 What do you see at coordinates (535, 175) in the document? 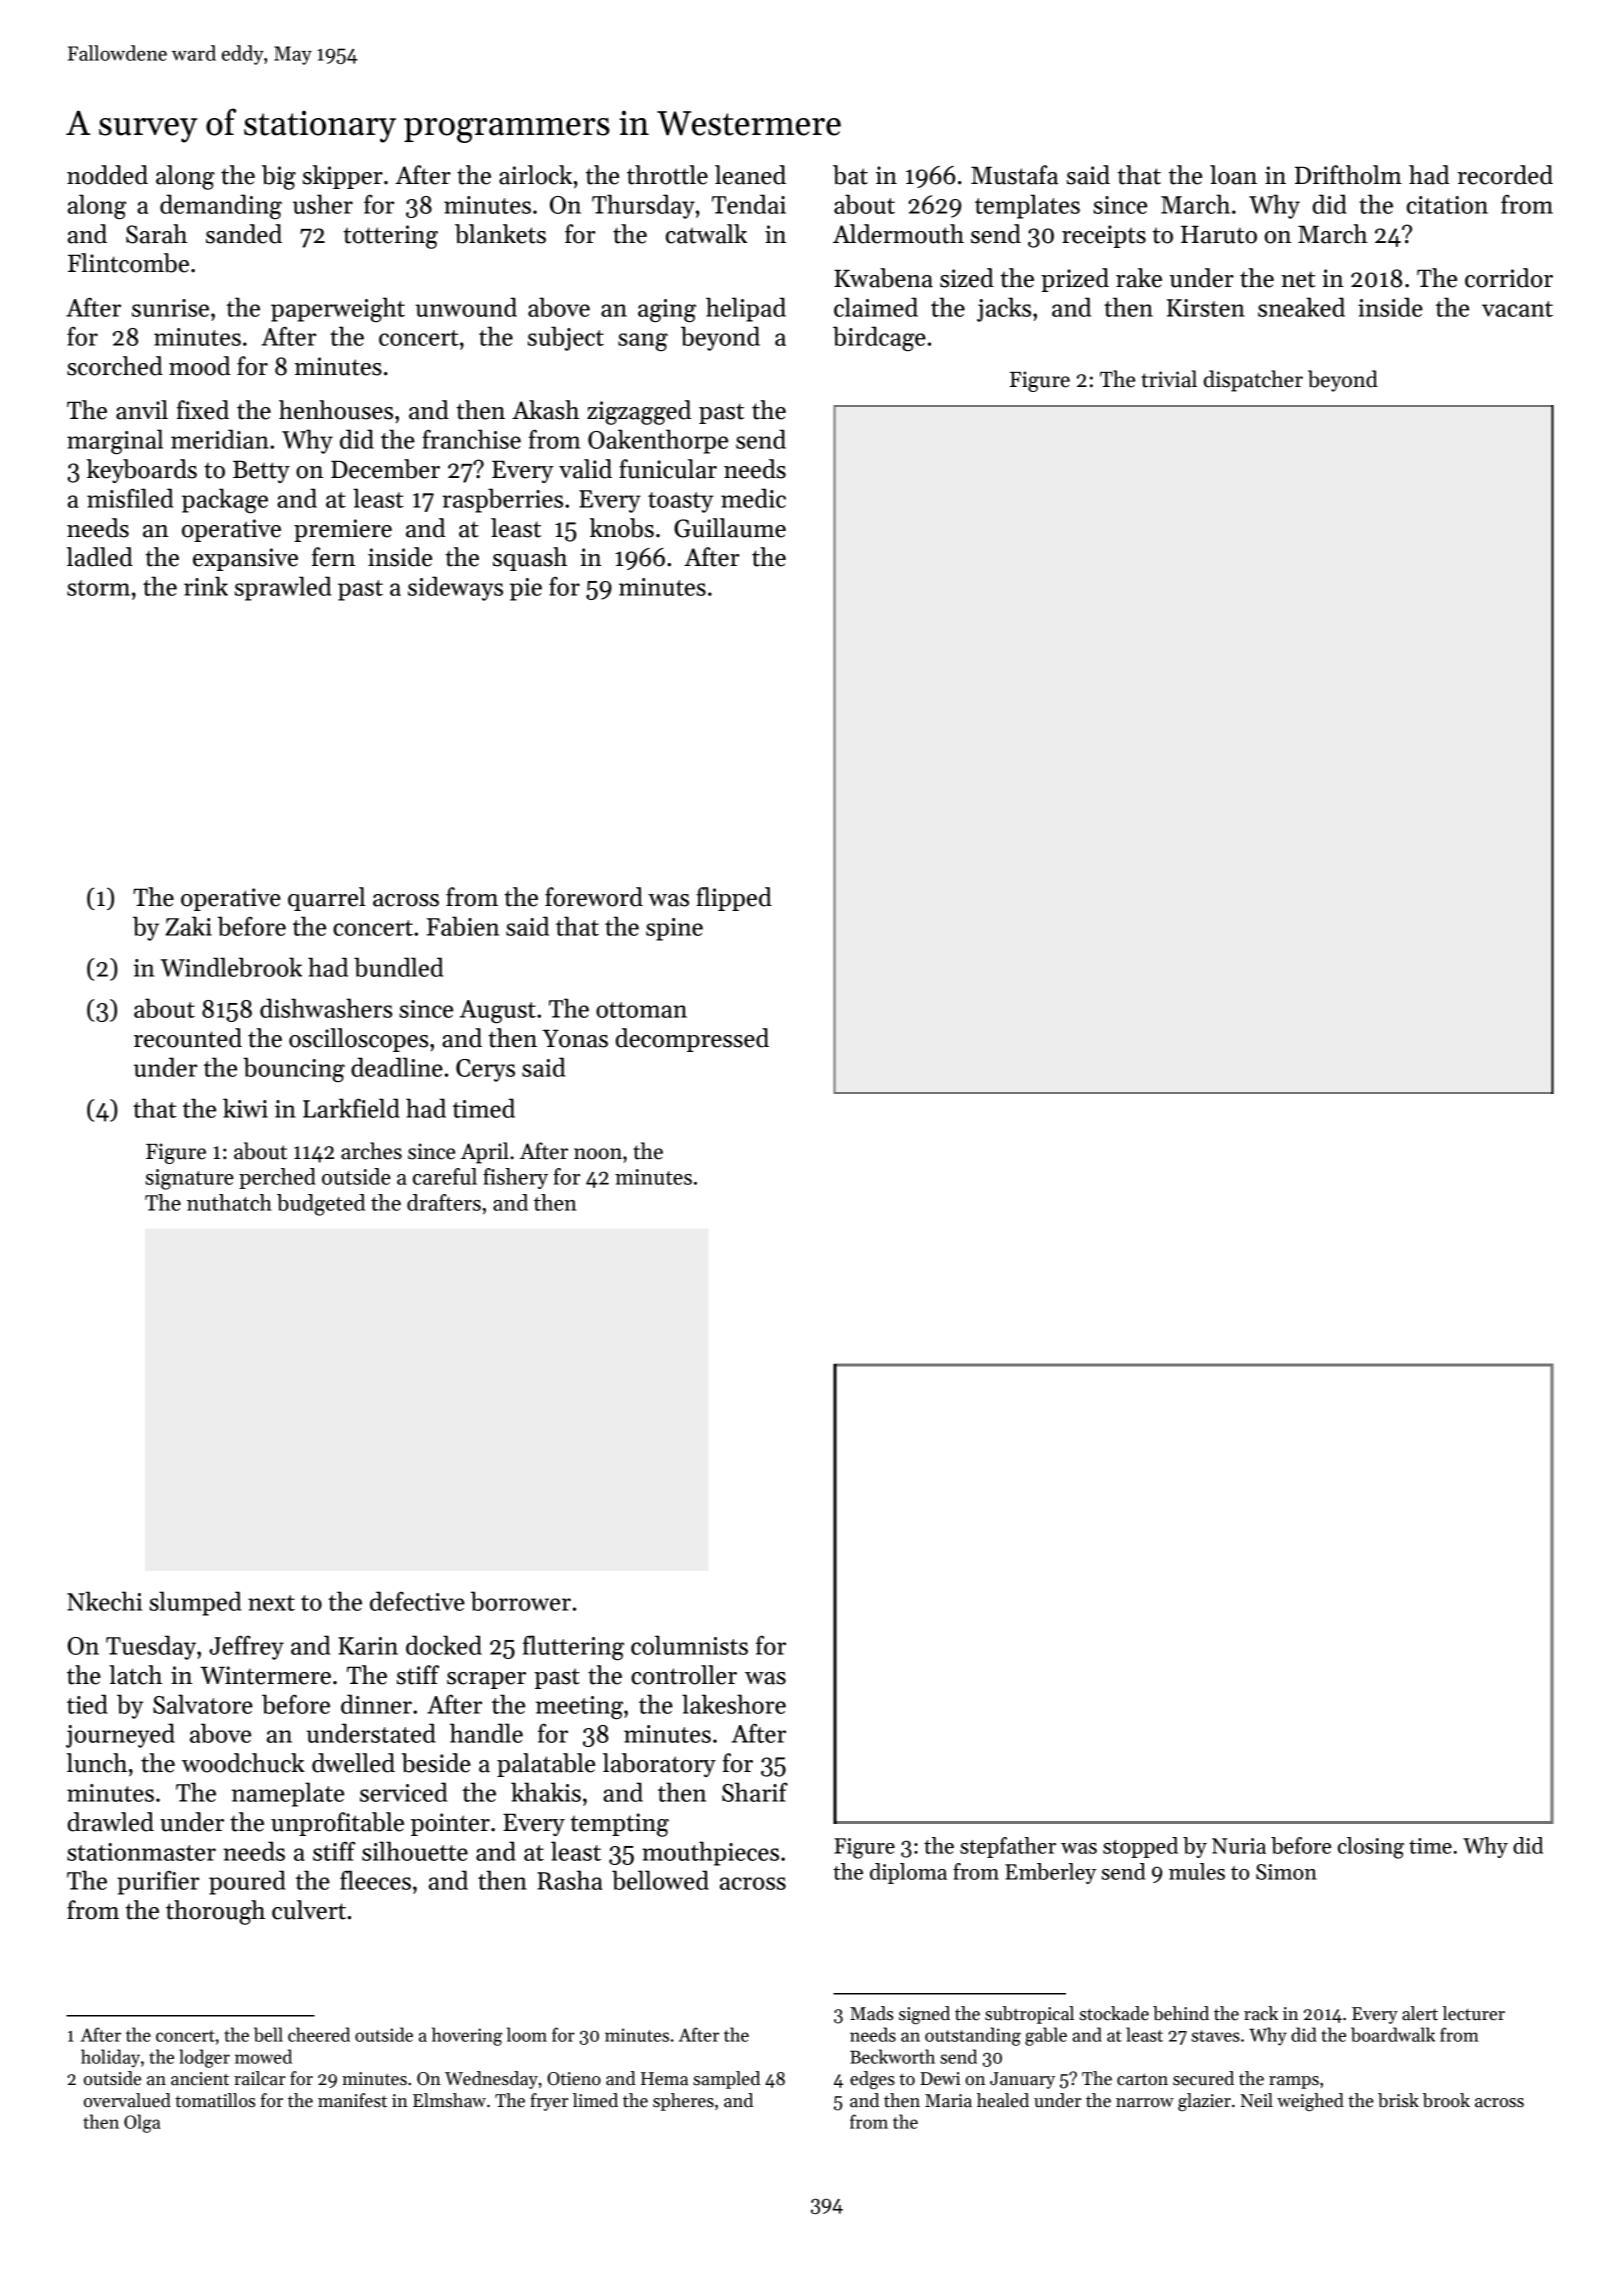
I see `airlock` at bounding box center [535, 175].
